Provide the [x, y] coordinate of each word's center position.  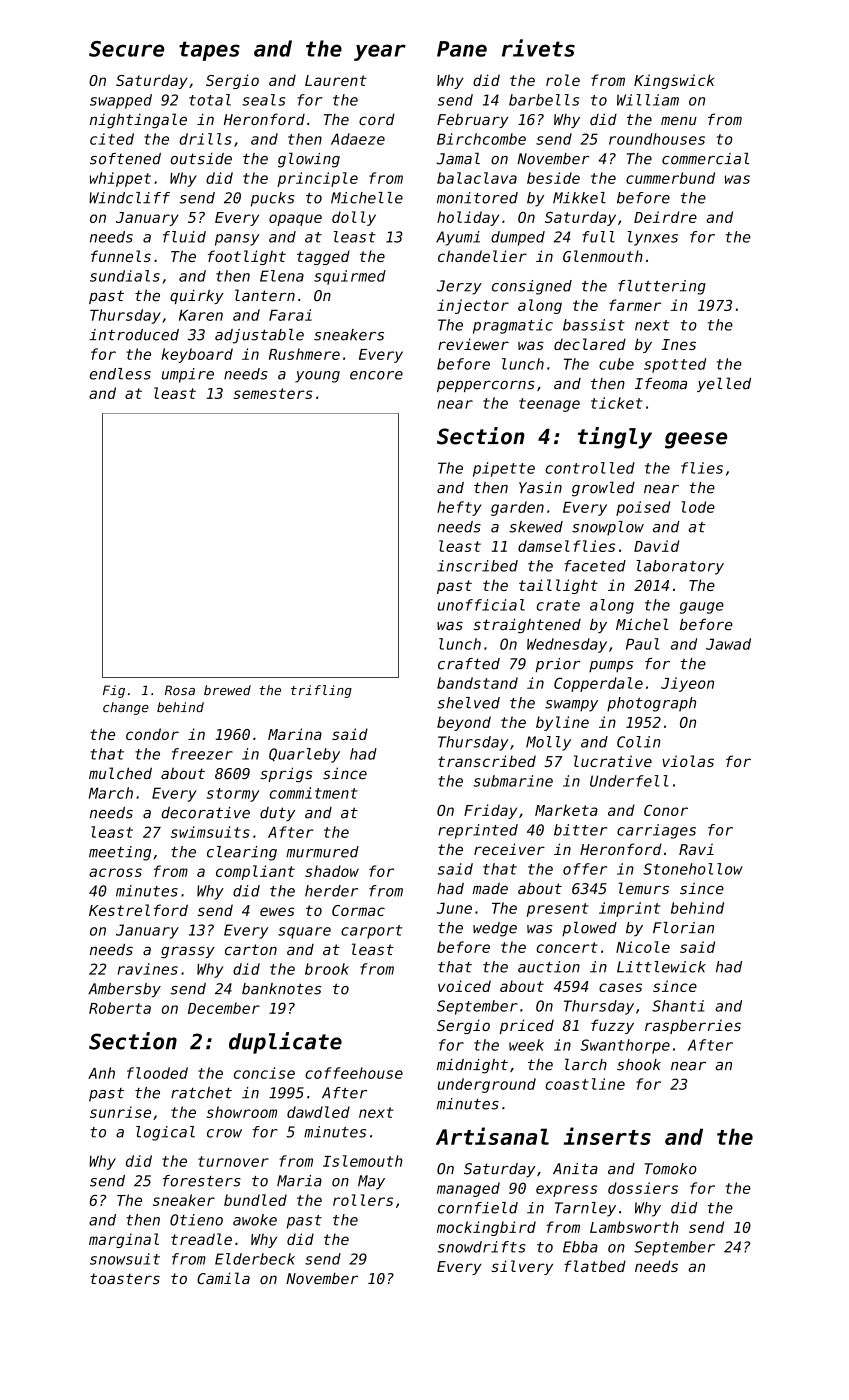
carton [251, 950]
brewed [227, 690]
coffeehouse [354, 1073]
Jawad [728, 644]
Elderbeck [255, 1259]
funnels [121, 256]
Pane [462, 49]
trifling [321, 691]
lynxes [652, 238]
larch [586, 1064]
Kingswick [674, 81]
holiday [468, 218]
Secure [126, 49]
